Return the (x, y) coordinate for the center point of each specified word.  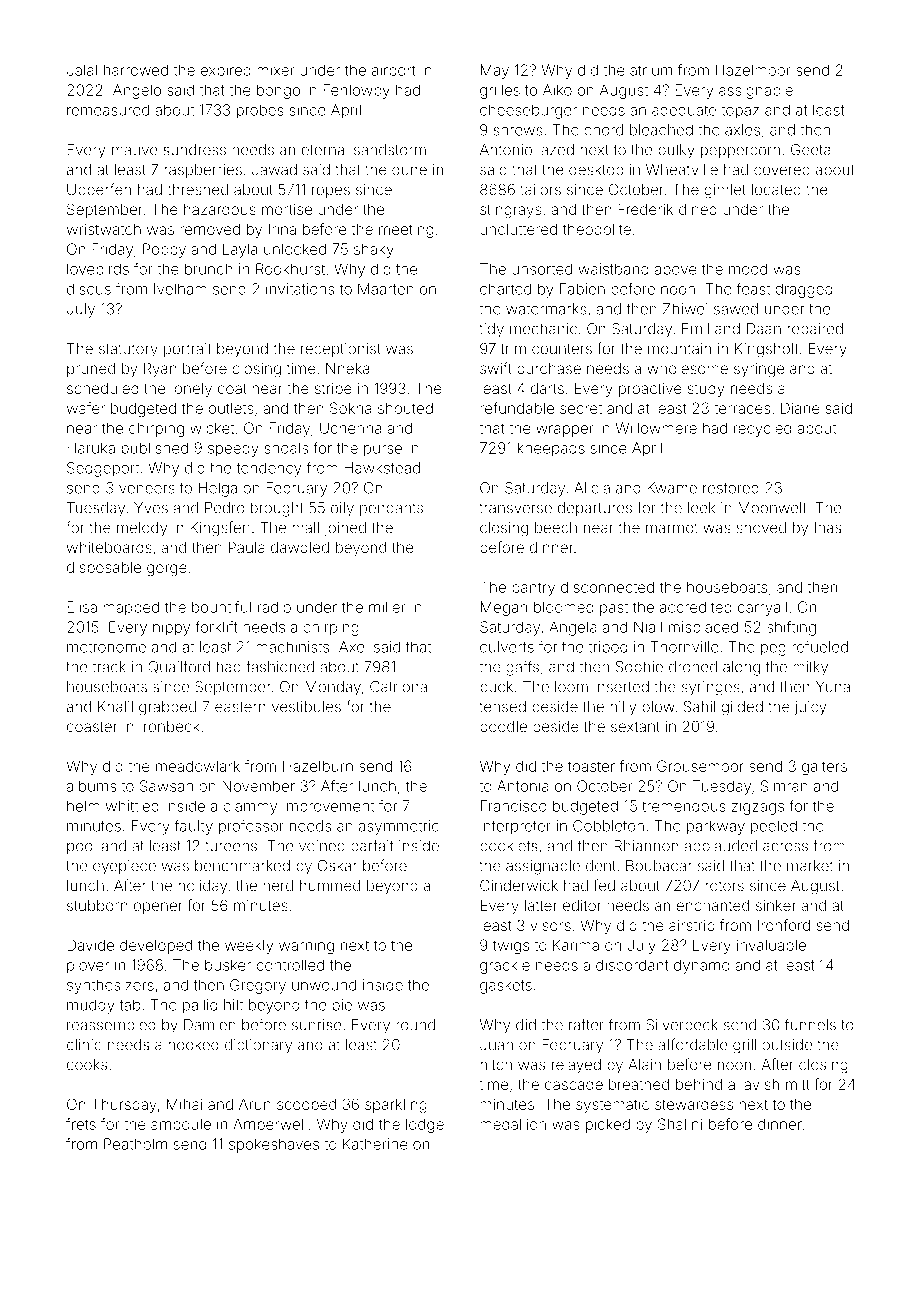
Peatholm (135, 1144)
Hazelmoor (753, 70)
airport (394, 71)
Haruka (91, 448)
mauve (135, 151)
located (776, 189)
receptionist (341, 350)
